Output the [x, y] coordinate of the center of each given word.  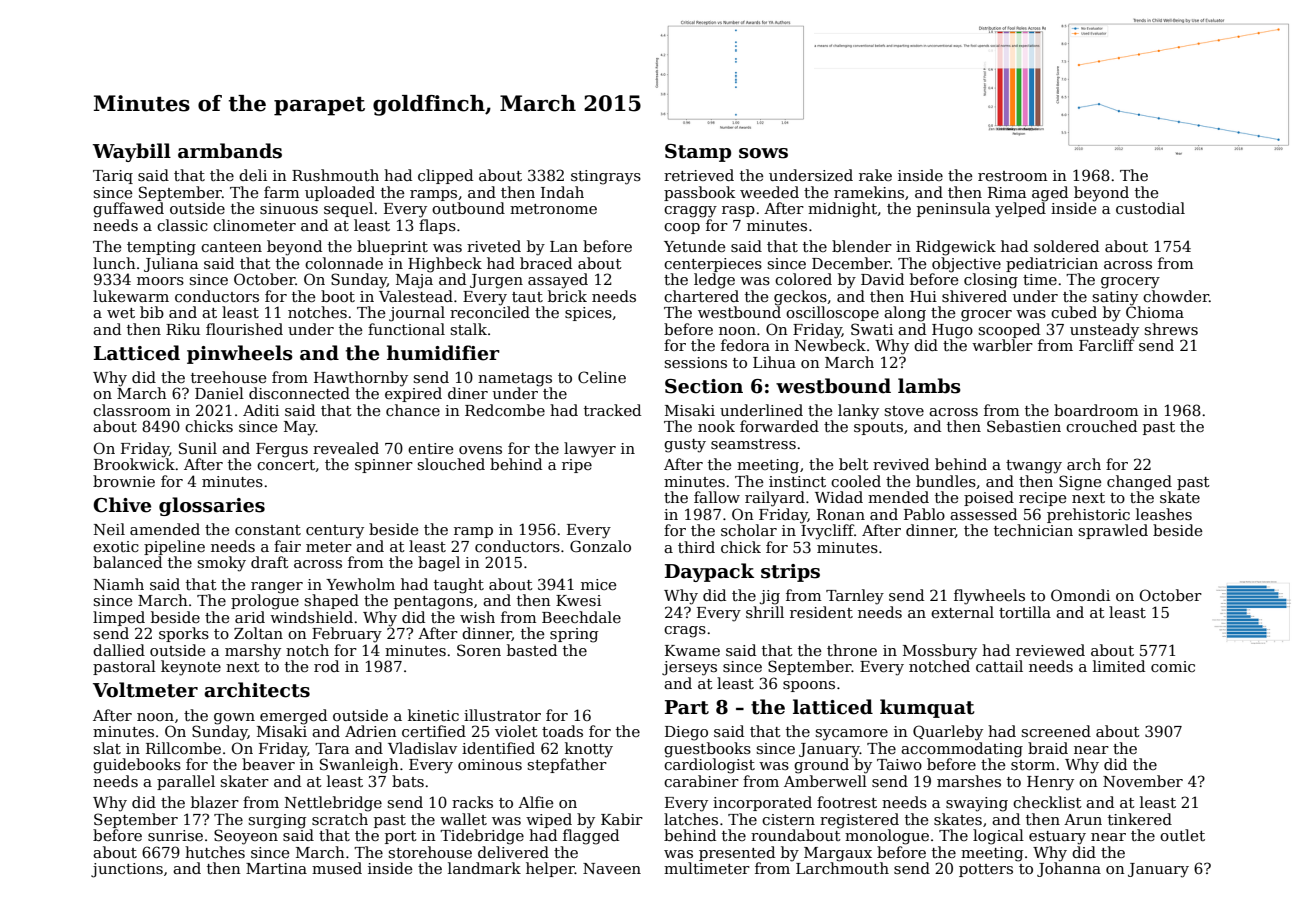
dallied [119, 650]
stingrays [606, 177]
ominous [490, 764]
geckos [800, 298]
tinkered [1140, 819]
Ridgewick [956, 248]
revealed [346, 448]
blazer [215, 802]
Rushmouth [335, 175]
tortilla [1025, 612]
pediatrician [1052, 264]
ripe [577, 466]
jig [770, 597]
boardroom [1096, 410]
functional [406, 329]
